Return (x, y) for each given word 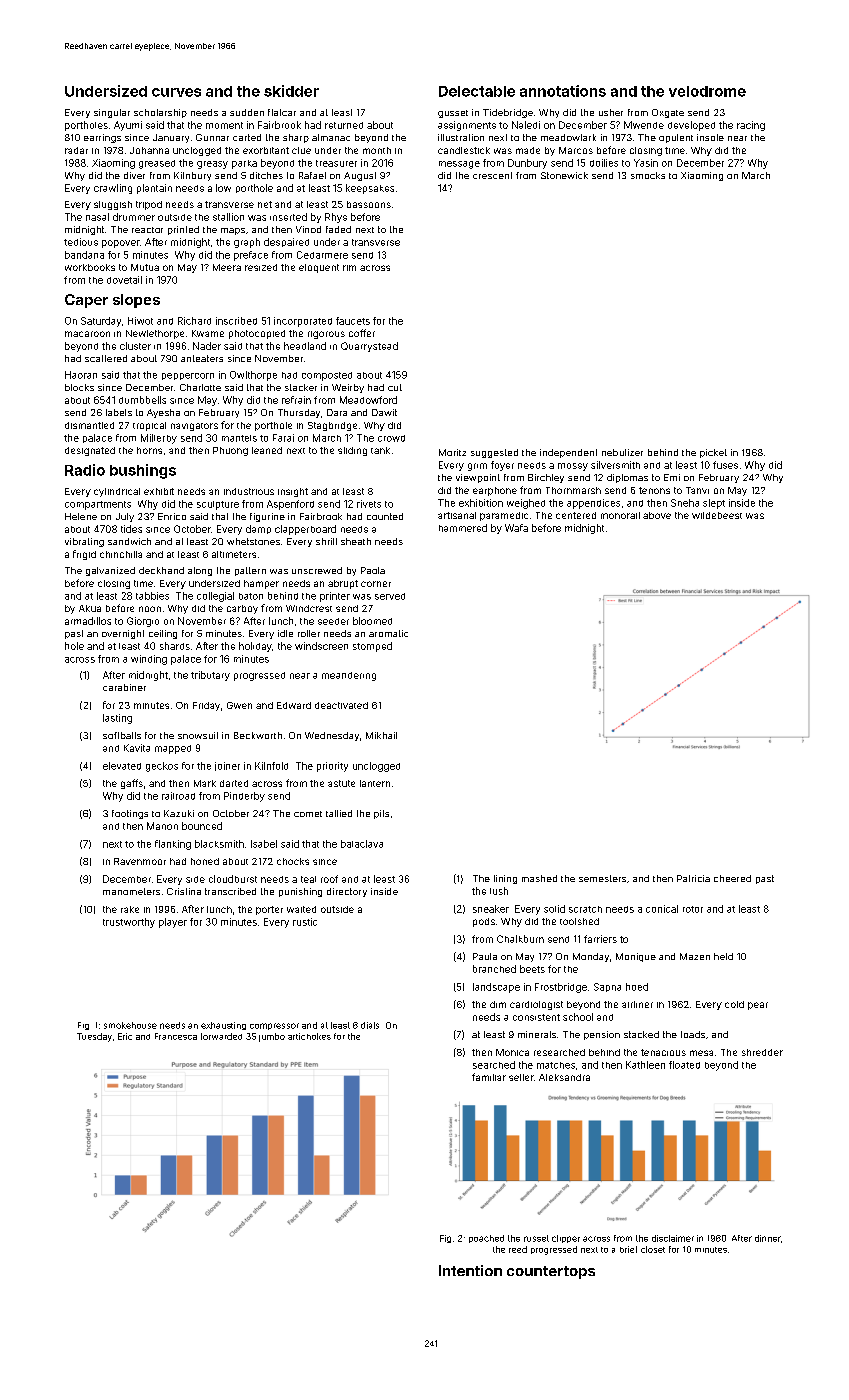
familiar (489, 1077)
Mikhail (381, 735)
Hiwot (140, 321)
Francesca (176, 1036)
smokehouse (130, 1025)
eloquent (319, 268)
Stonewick (564, 175)
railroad (178, 796)
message (459, 165)
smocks (648, 175)
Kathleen (645, 1065)
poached (486, 1239)
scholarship (160, 113)
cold (734, 1004)
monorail (620, 515)
